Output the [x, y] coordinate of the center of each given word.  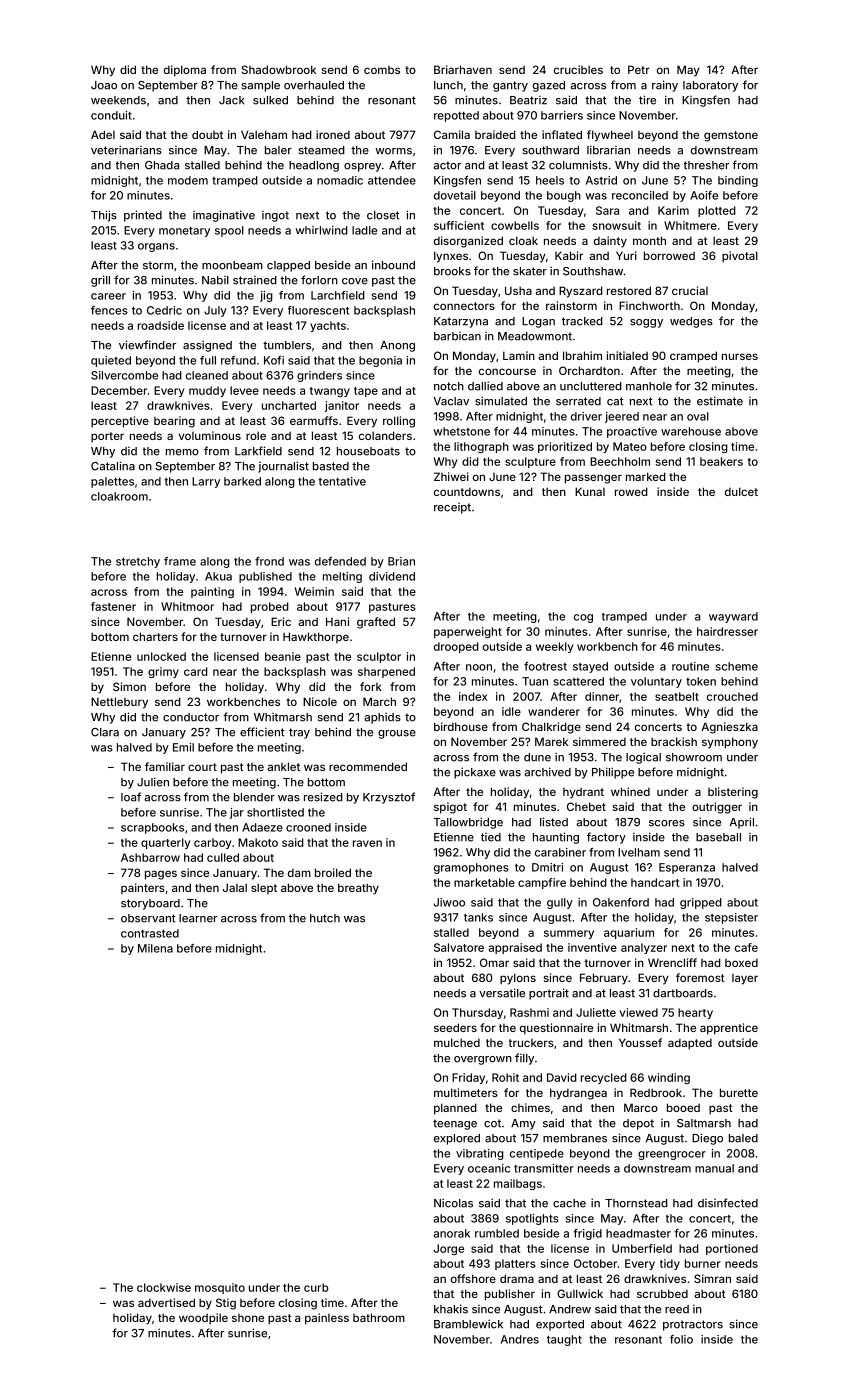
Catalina [113, 466]
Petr [639, 69]
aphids [382, 718]
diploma [185, 71]
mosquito [220, 1288]
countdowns [467, 492]
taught [564, 1340]
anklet [284, 766]
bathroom [379, 1317]
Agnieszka [729, 728]
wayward [733, 617]
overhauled [314, 85]
